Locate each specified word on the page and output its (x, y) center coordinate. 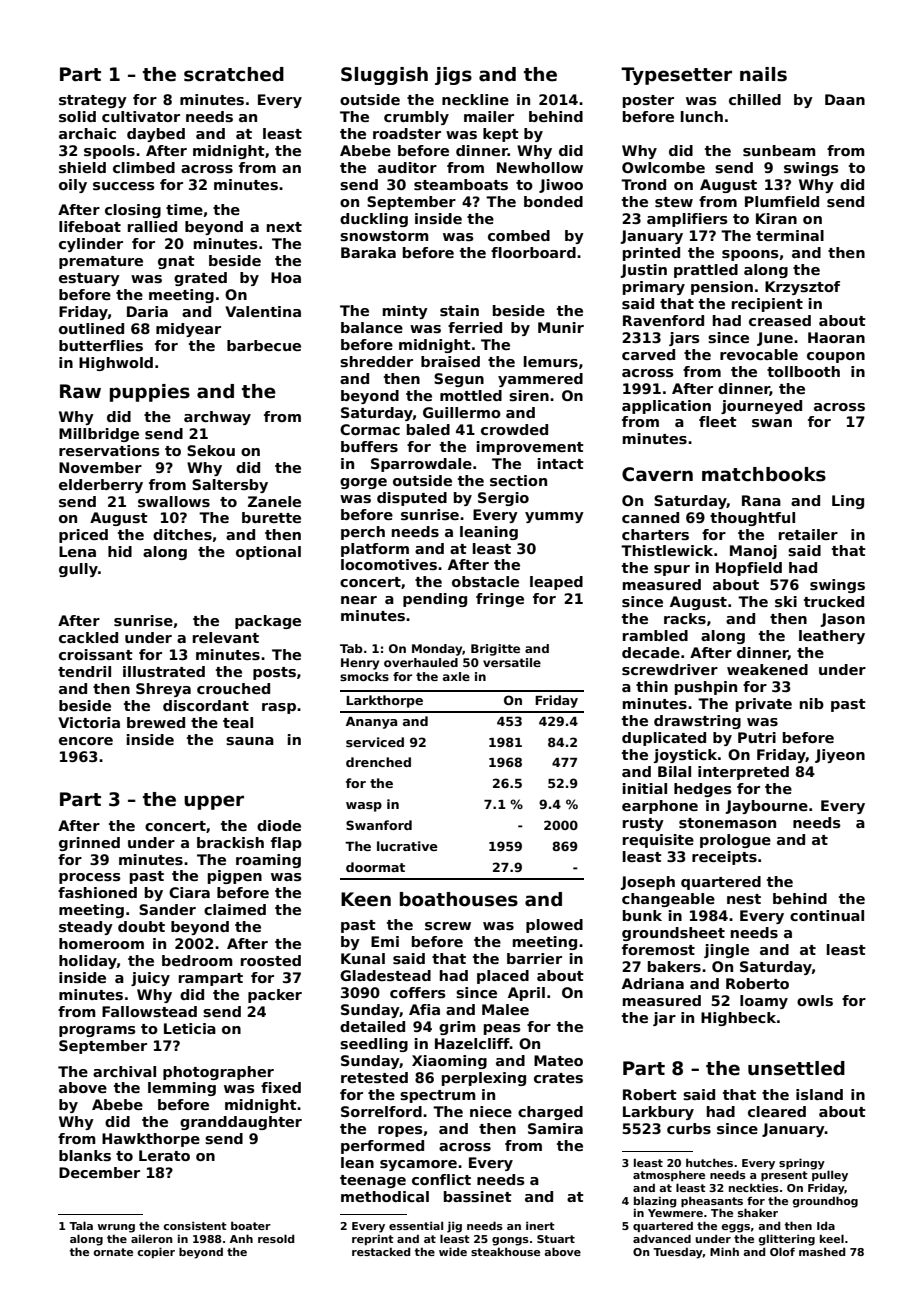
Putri (757, 737)
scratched (234, 74)
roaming (268, 861)
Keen (366, 899)
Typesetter (676, 76)
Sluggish (384, 76)
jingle (726, 951)
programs (97, 1031)
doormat (375, 867)
